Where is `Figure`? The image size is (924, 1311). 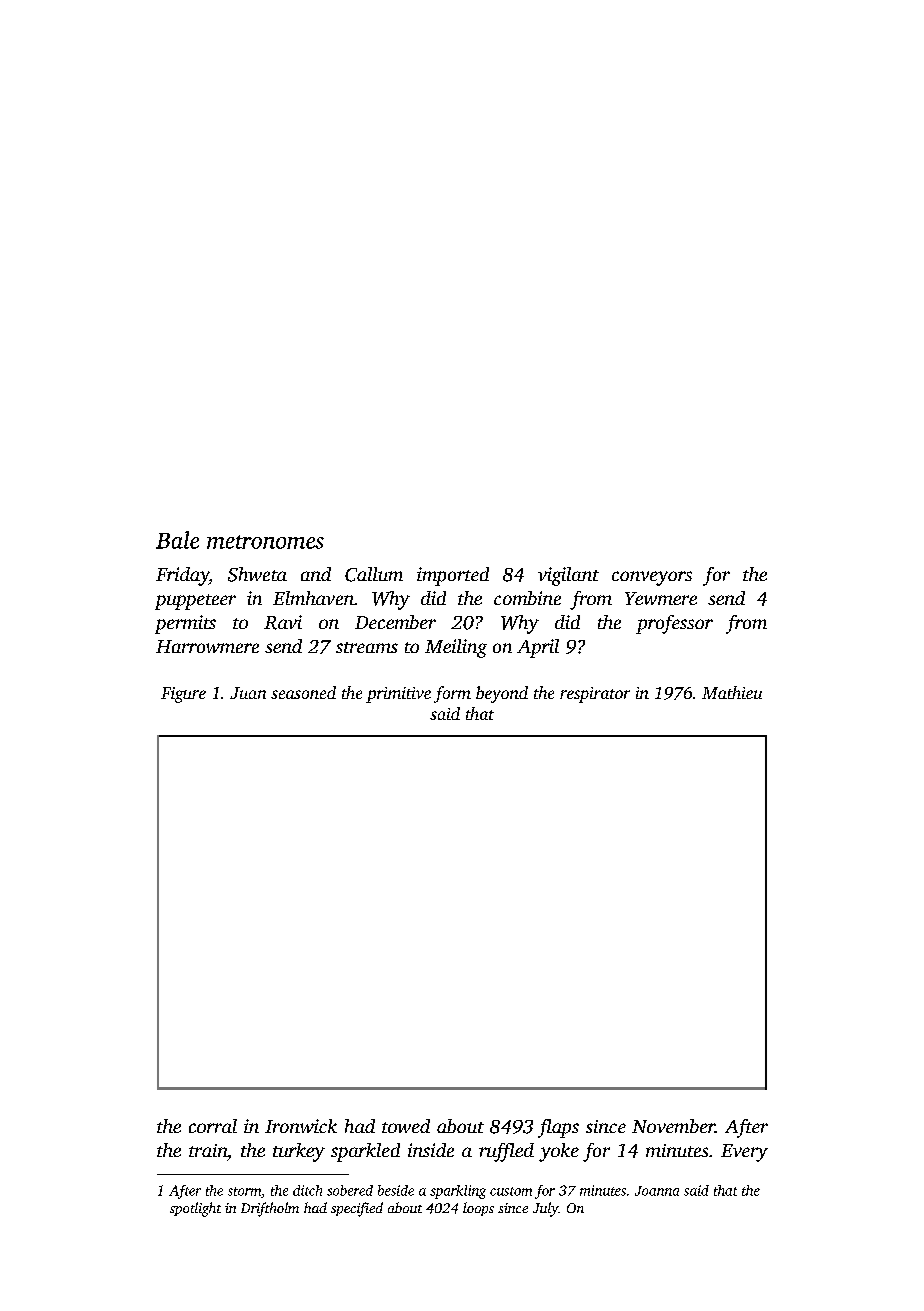
Figure is located at coordinates (183, 695).
